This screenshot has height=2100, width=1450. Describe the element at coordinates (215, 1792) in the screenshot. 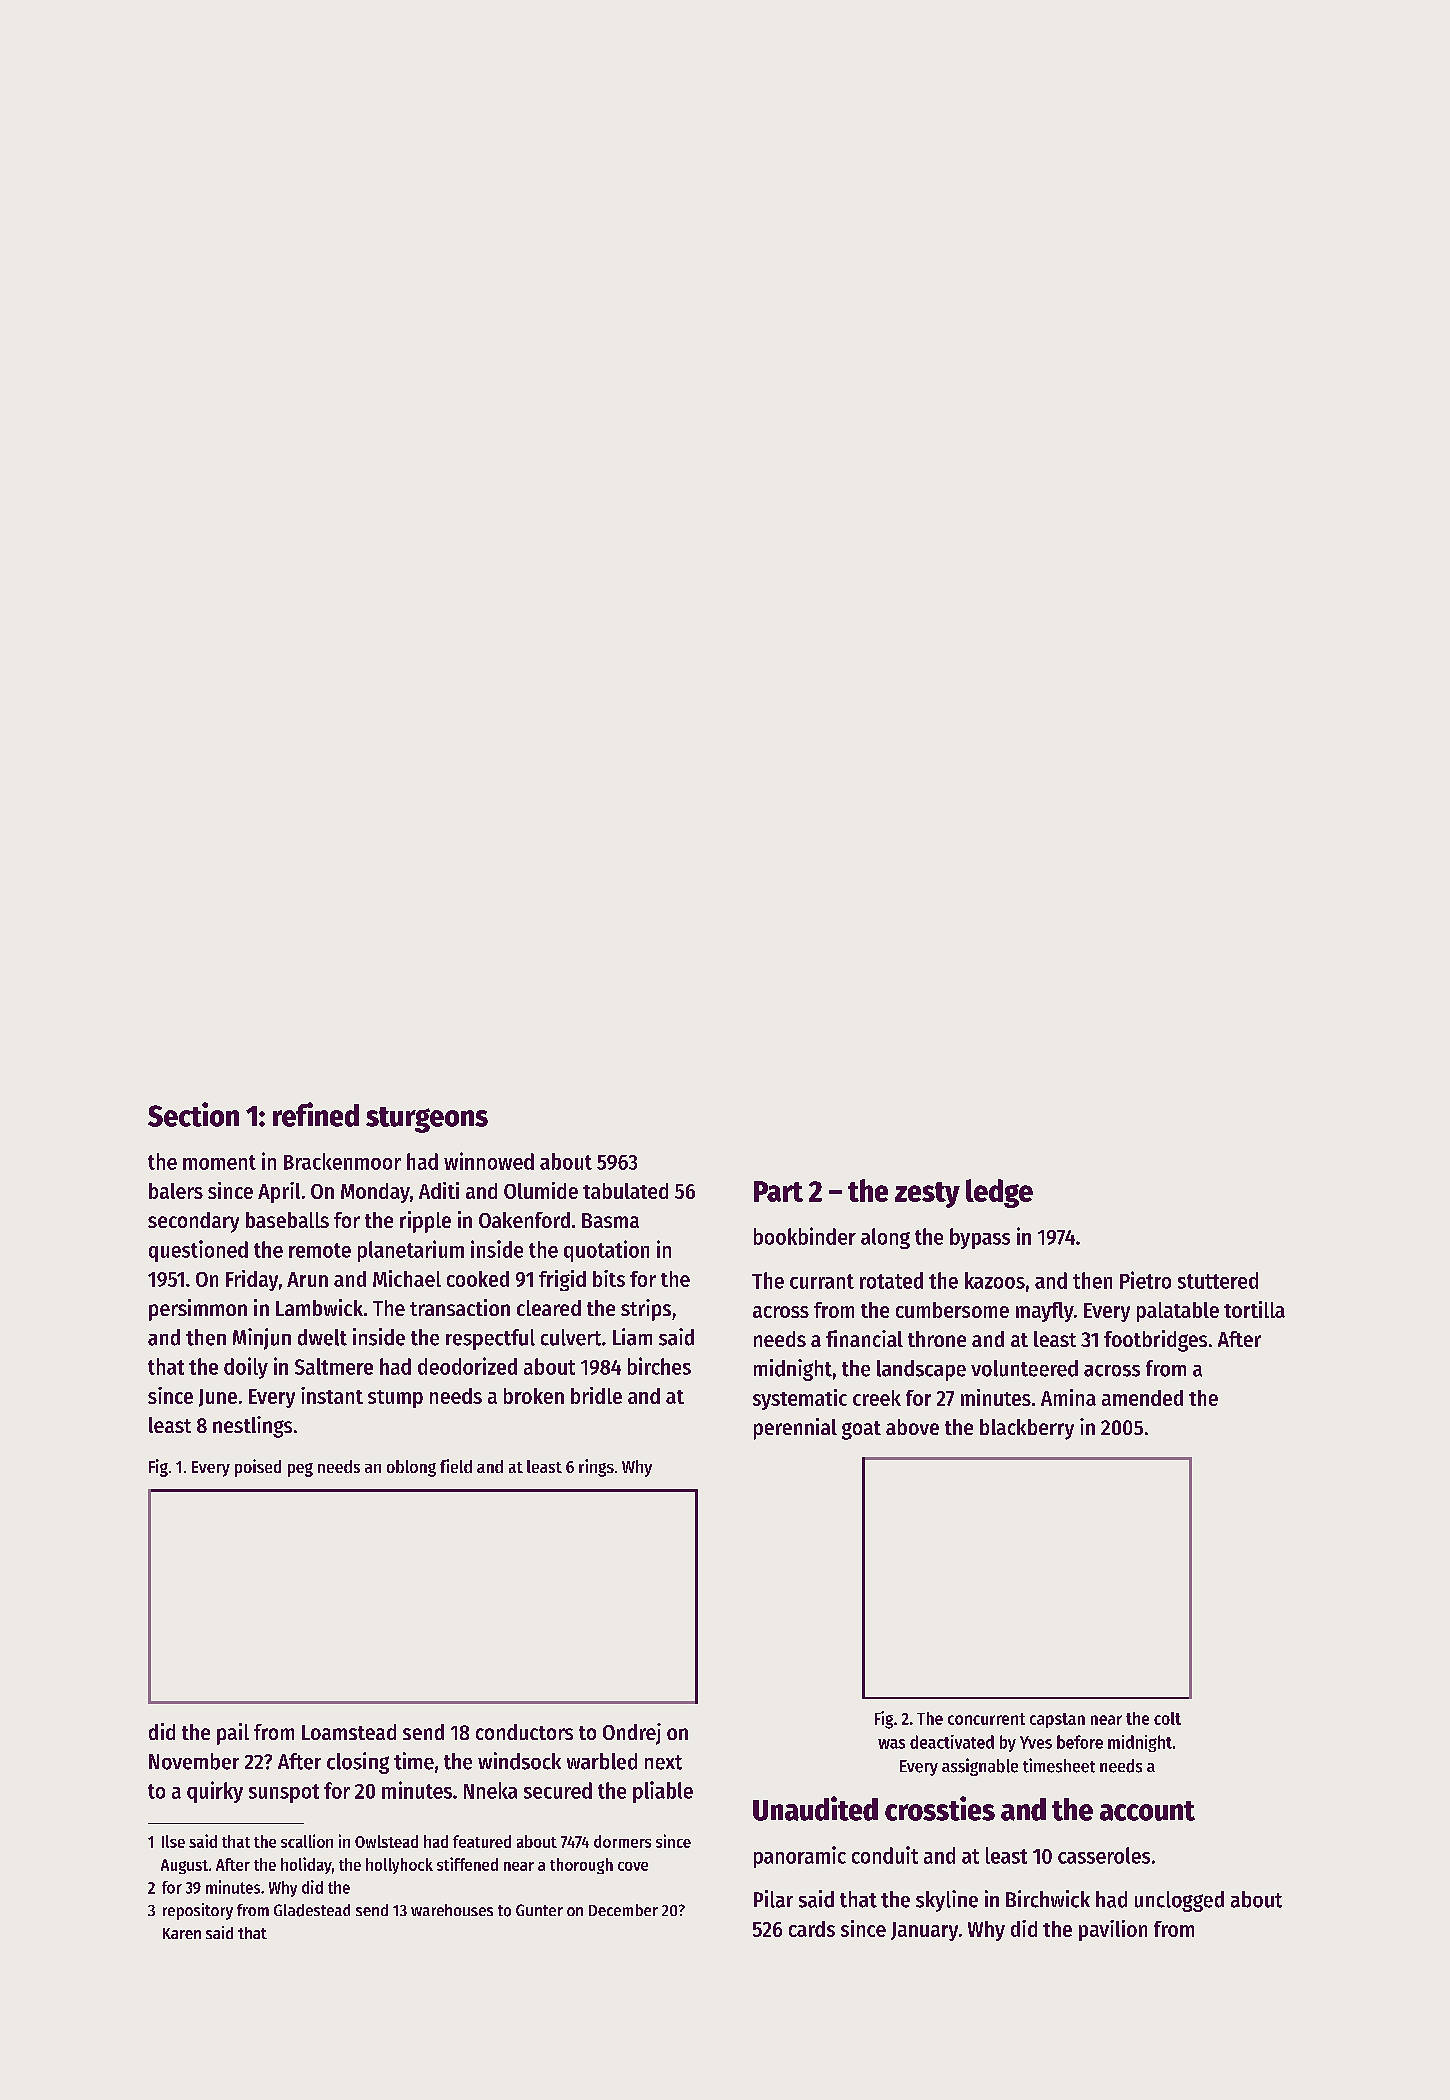

I see `quirky` at that location.
